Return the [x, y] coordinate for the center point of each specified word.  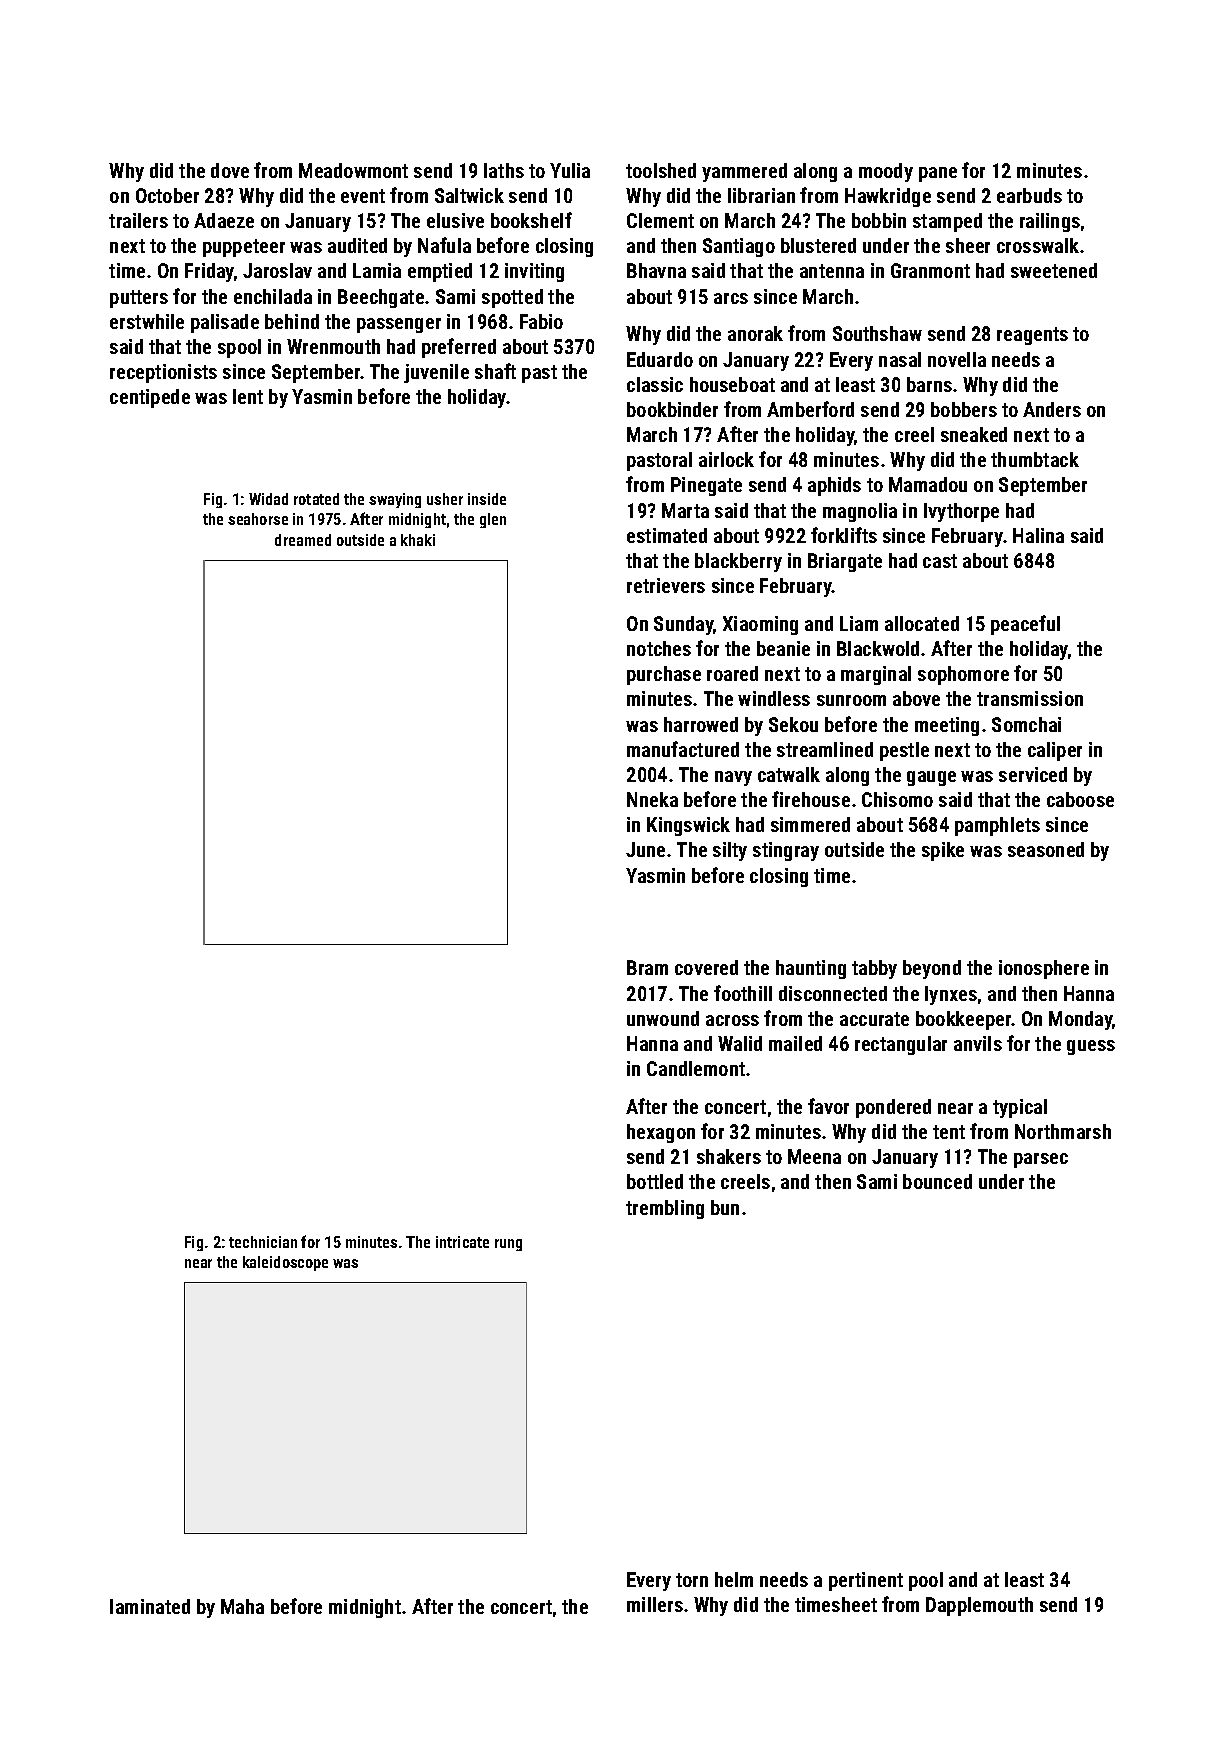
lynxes [951, 995]
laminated [150, 1606]
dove [230, 170]
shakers [729, 1156]
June [645, 849]
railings [1050, 222]
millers [655, 1604]
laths [504, 170]
